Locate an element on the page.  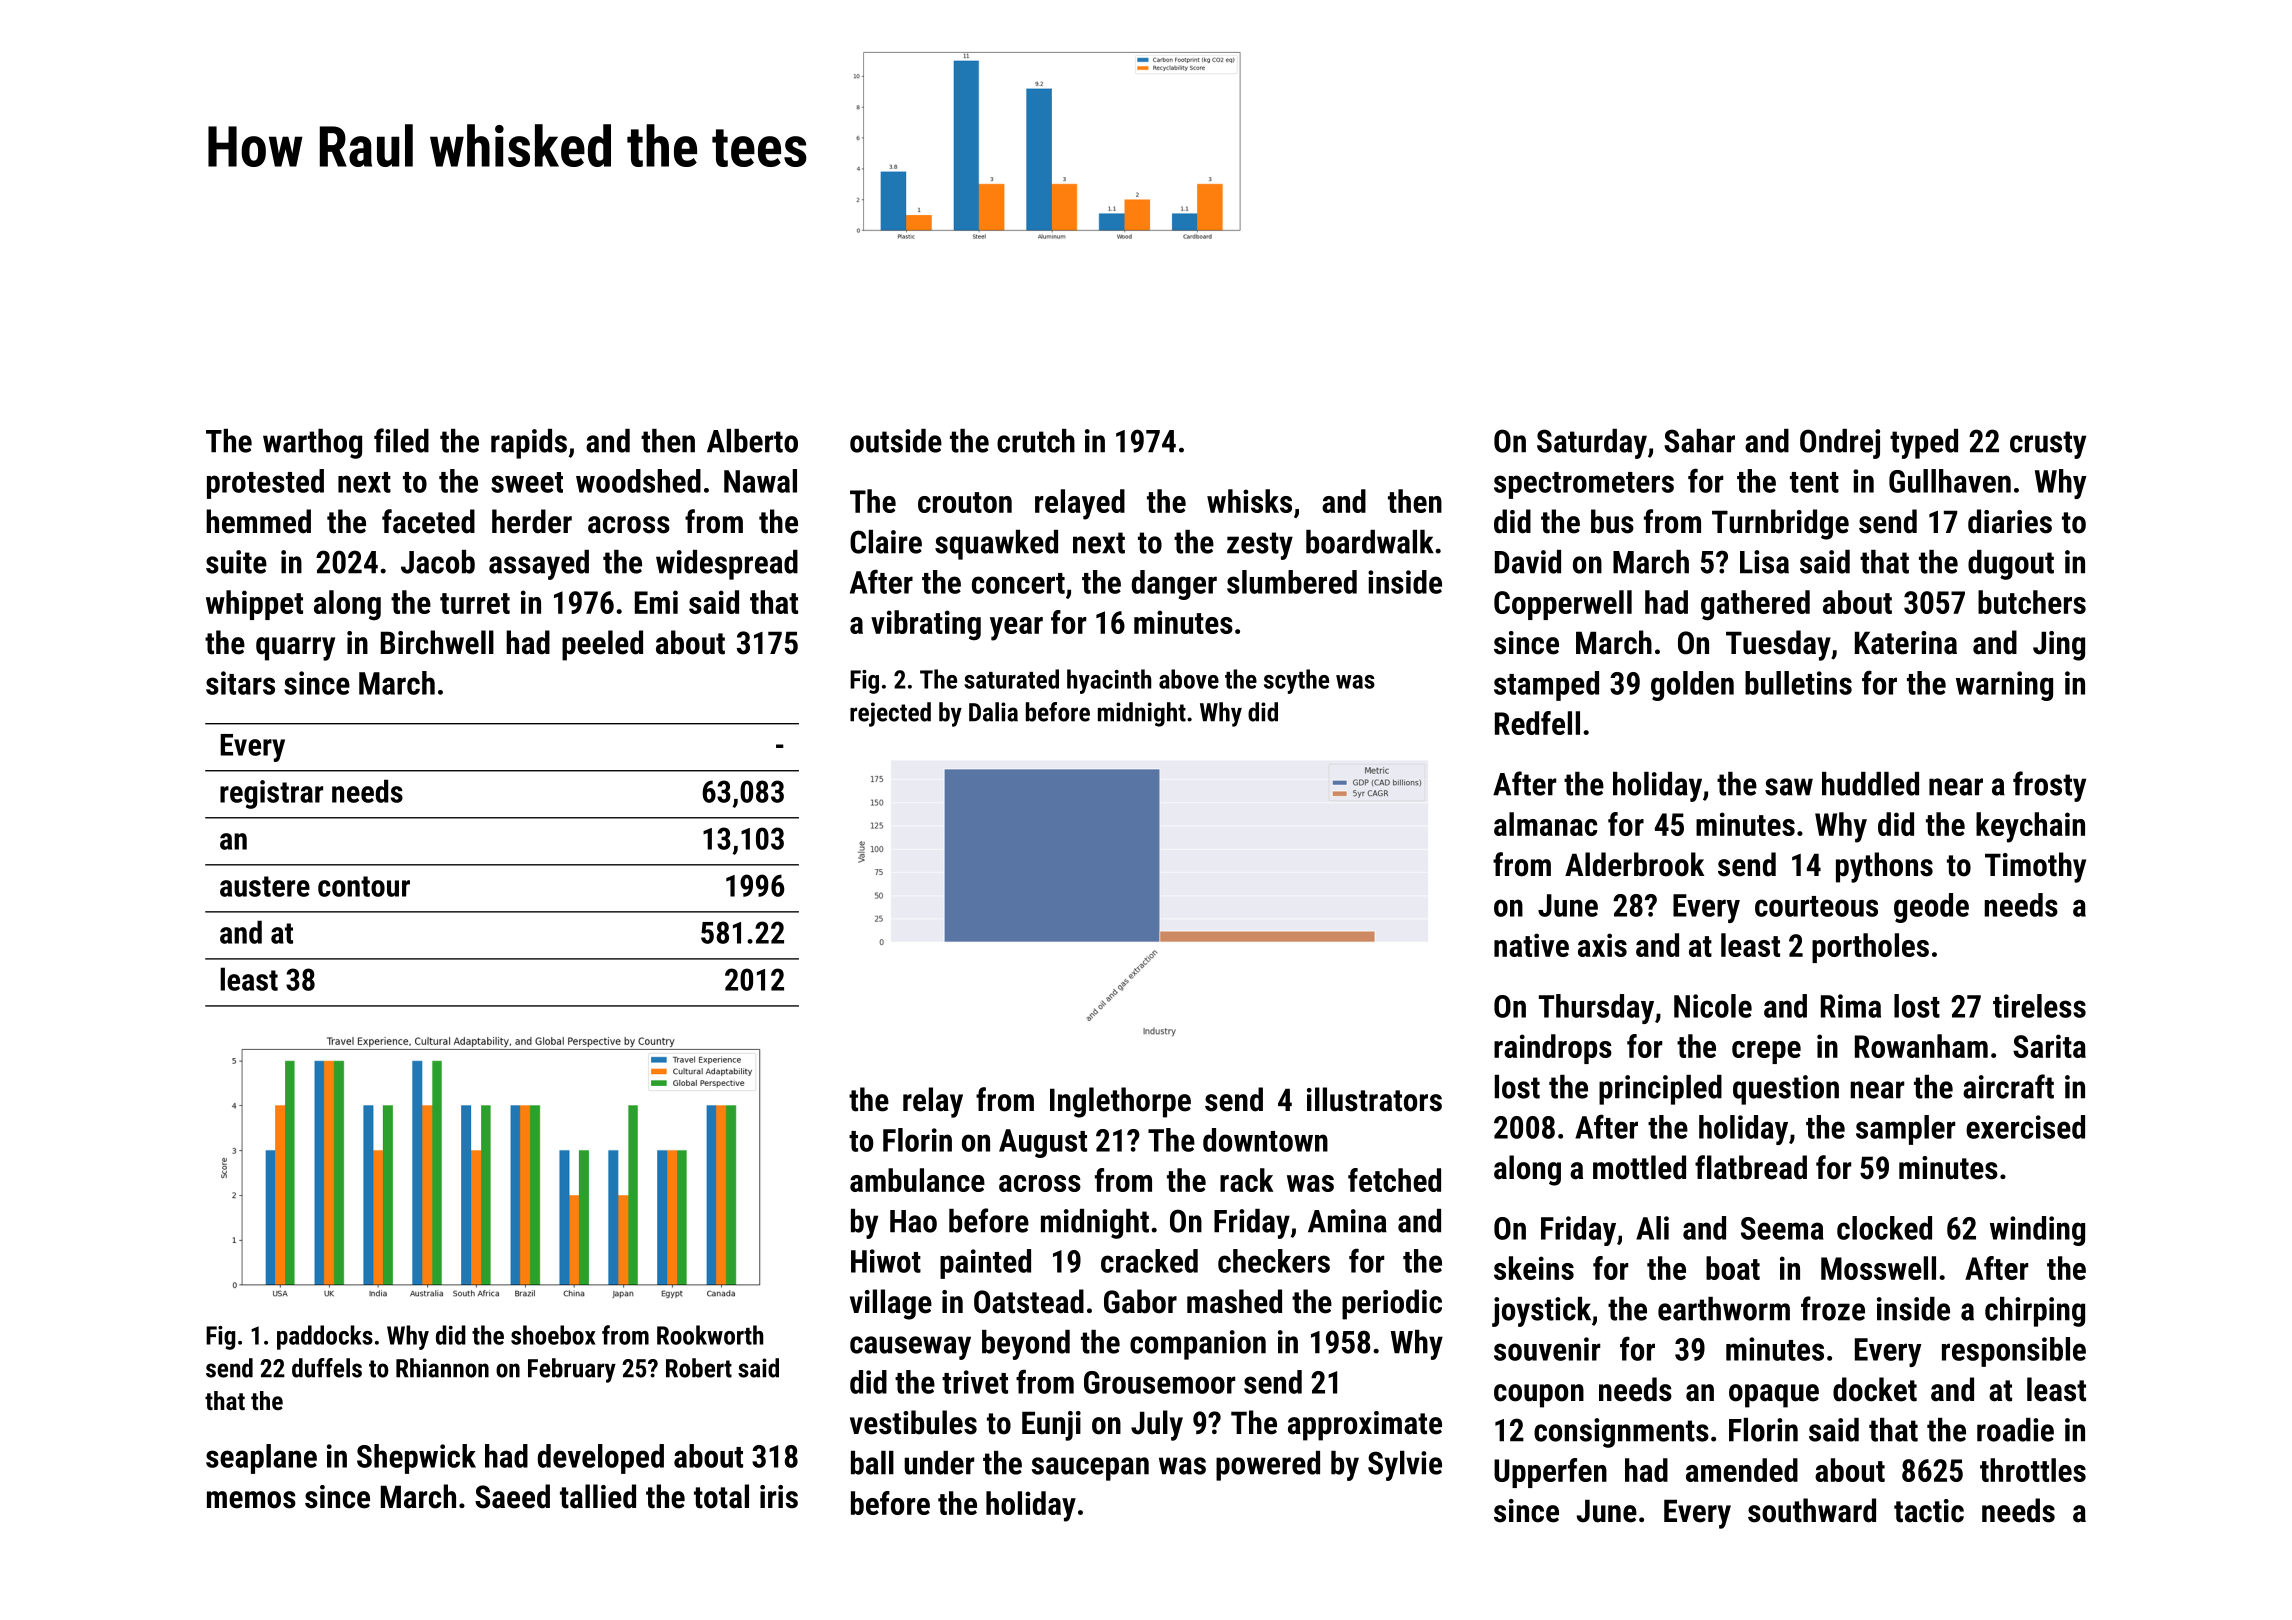
scythe is located at coordinates (1296, 681).
